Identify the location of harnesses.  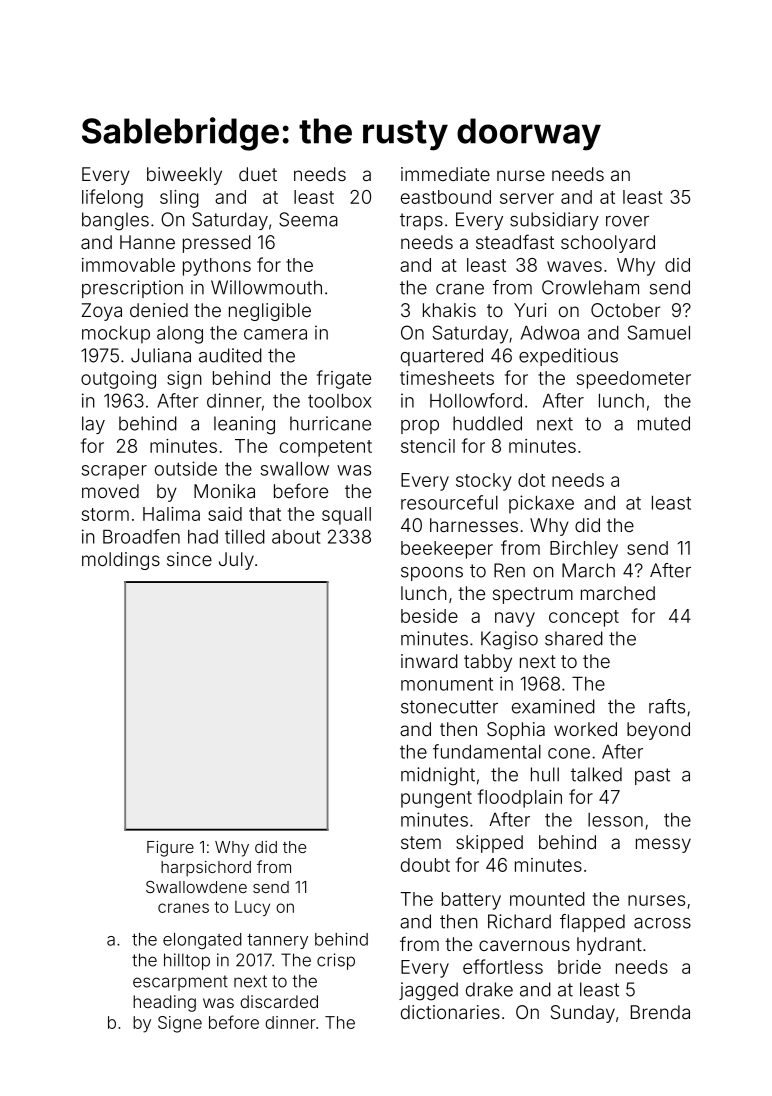
(474, 525).
